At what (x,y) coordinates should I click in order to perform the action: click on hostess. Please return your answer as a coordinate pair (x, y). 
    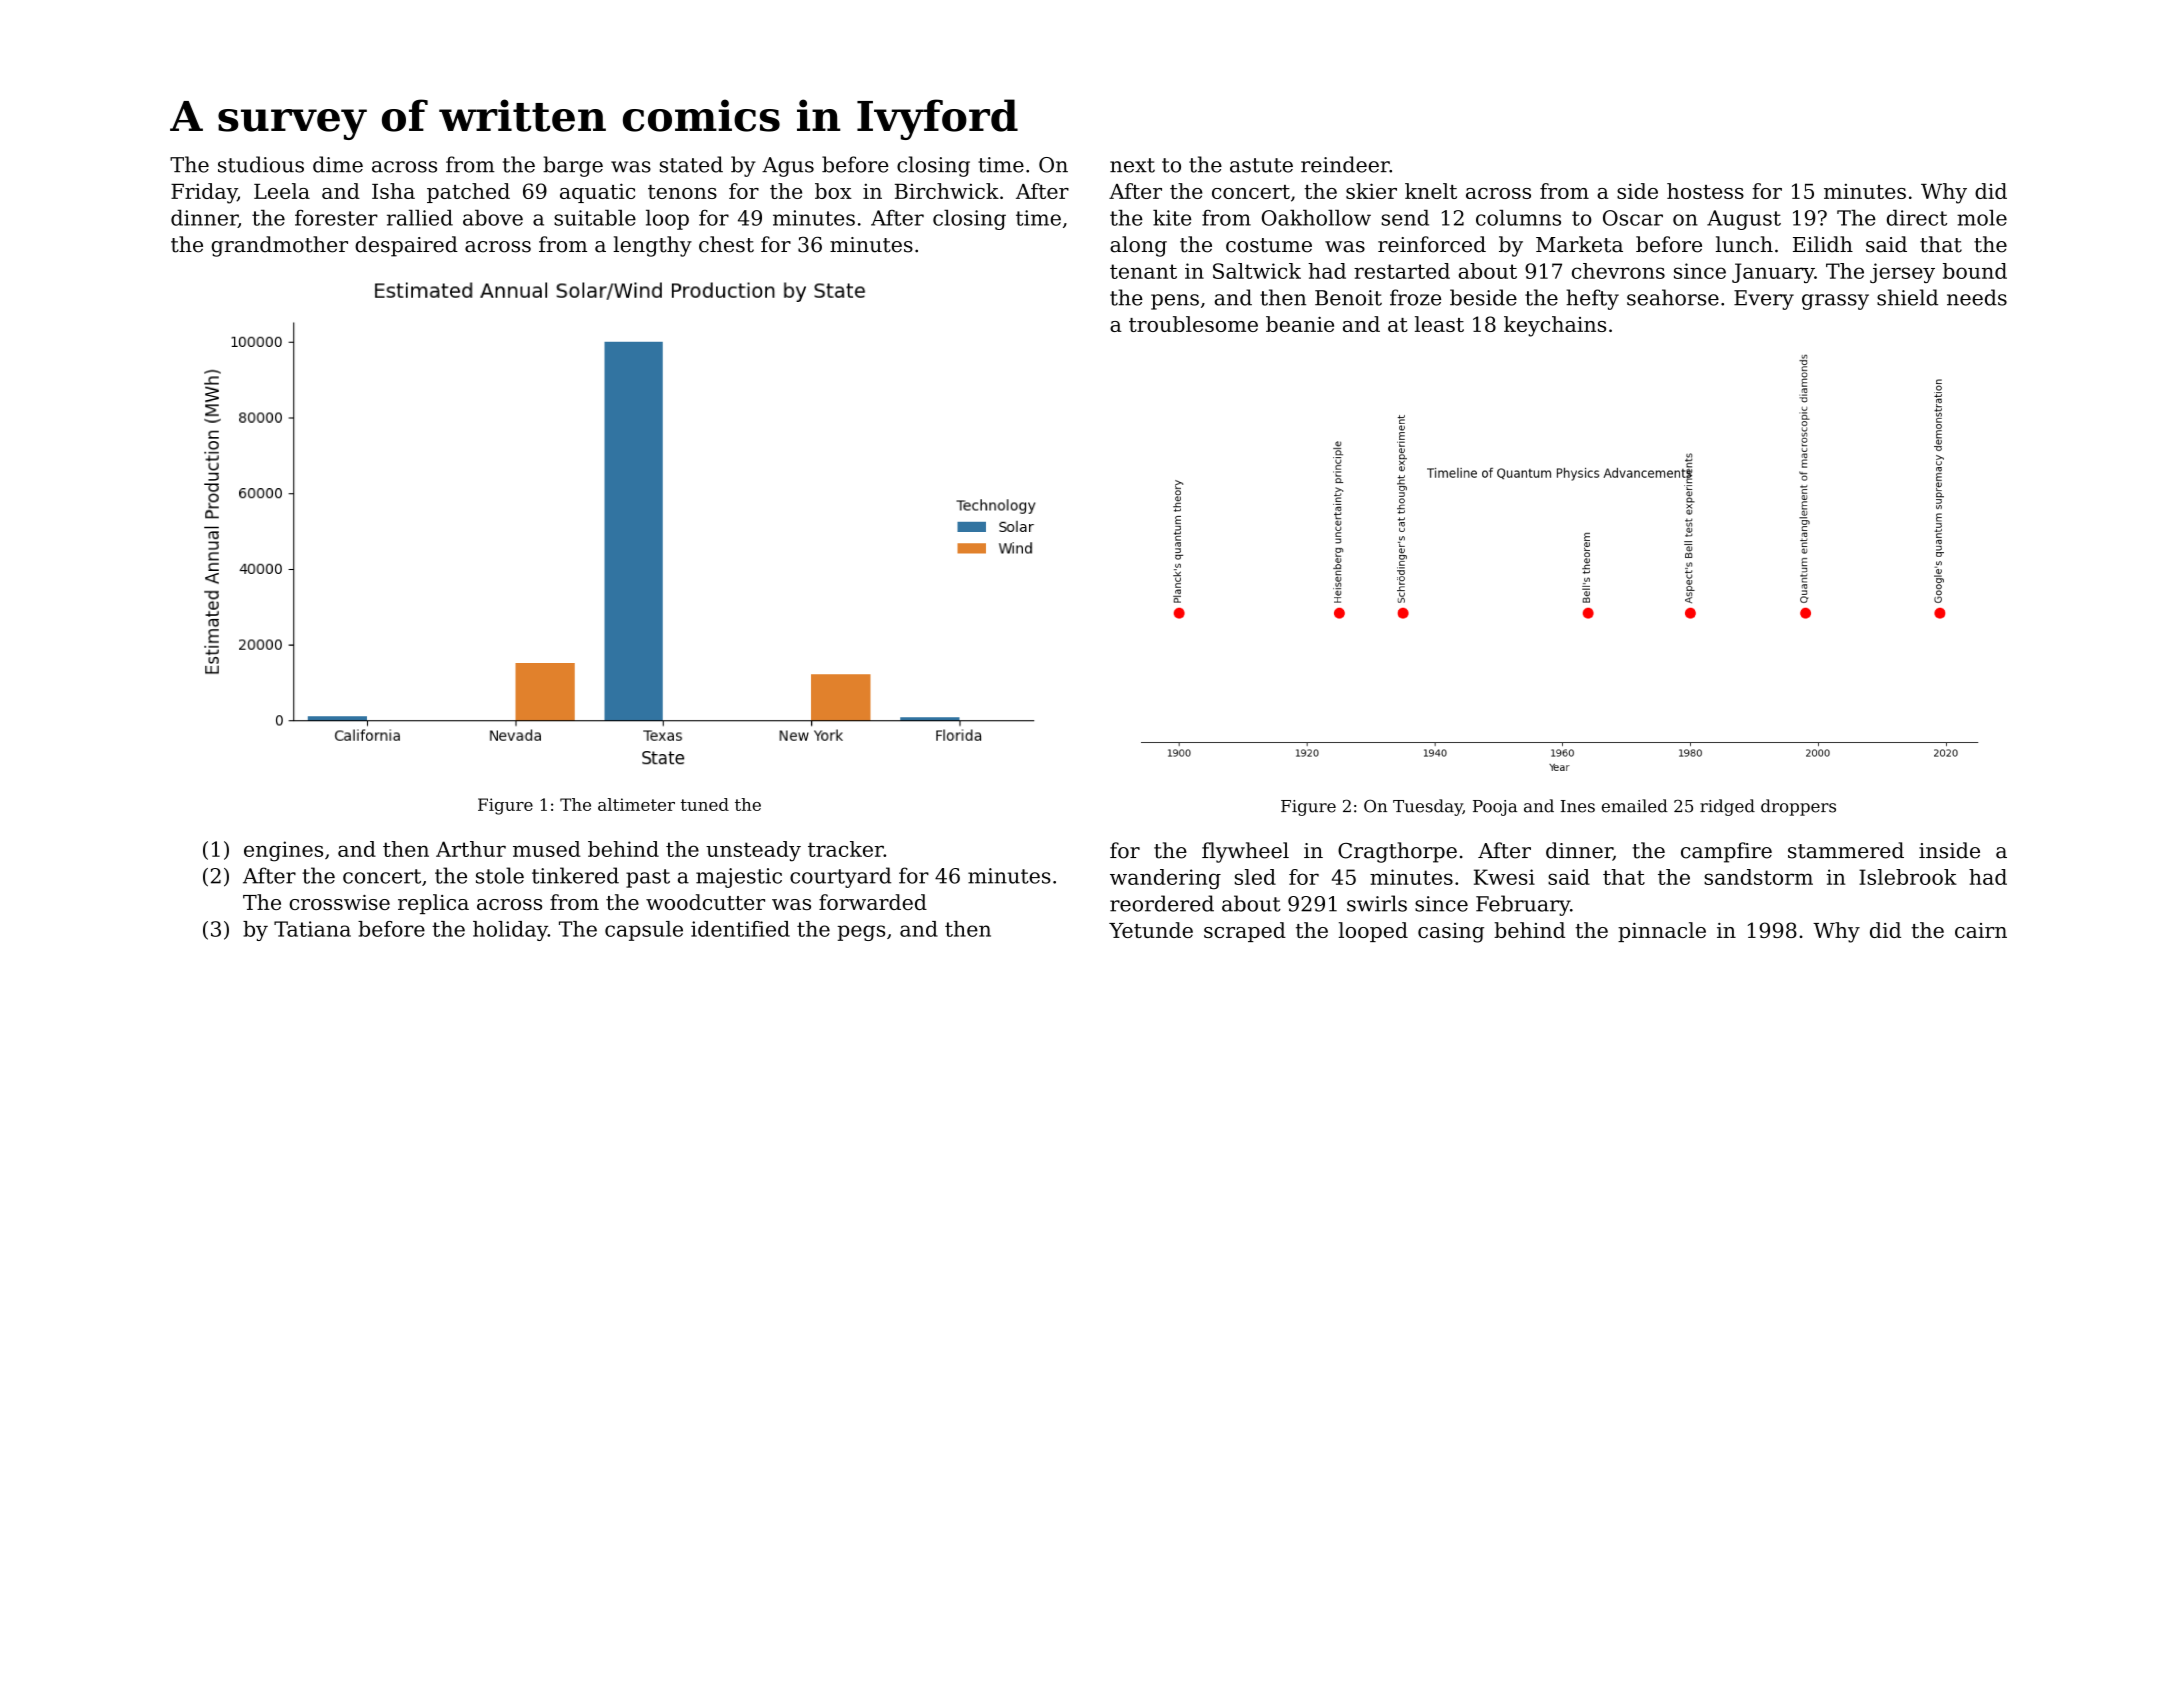
    Looking at the image, I should click on (1705, 191).
